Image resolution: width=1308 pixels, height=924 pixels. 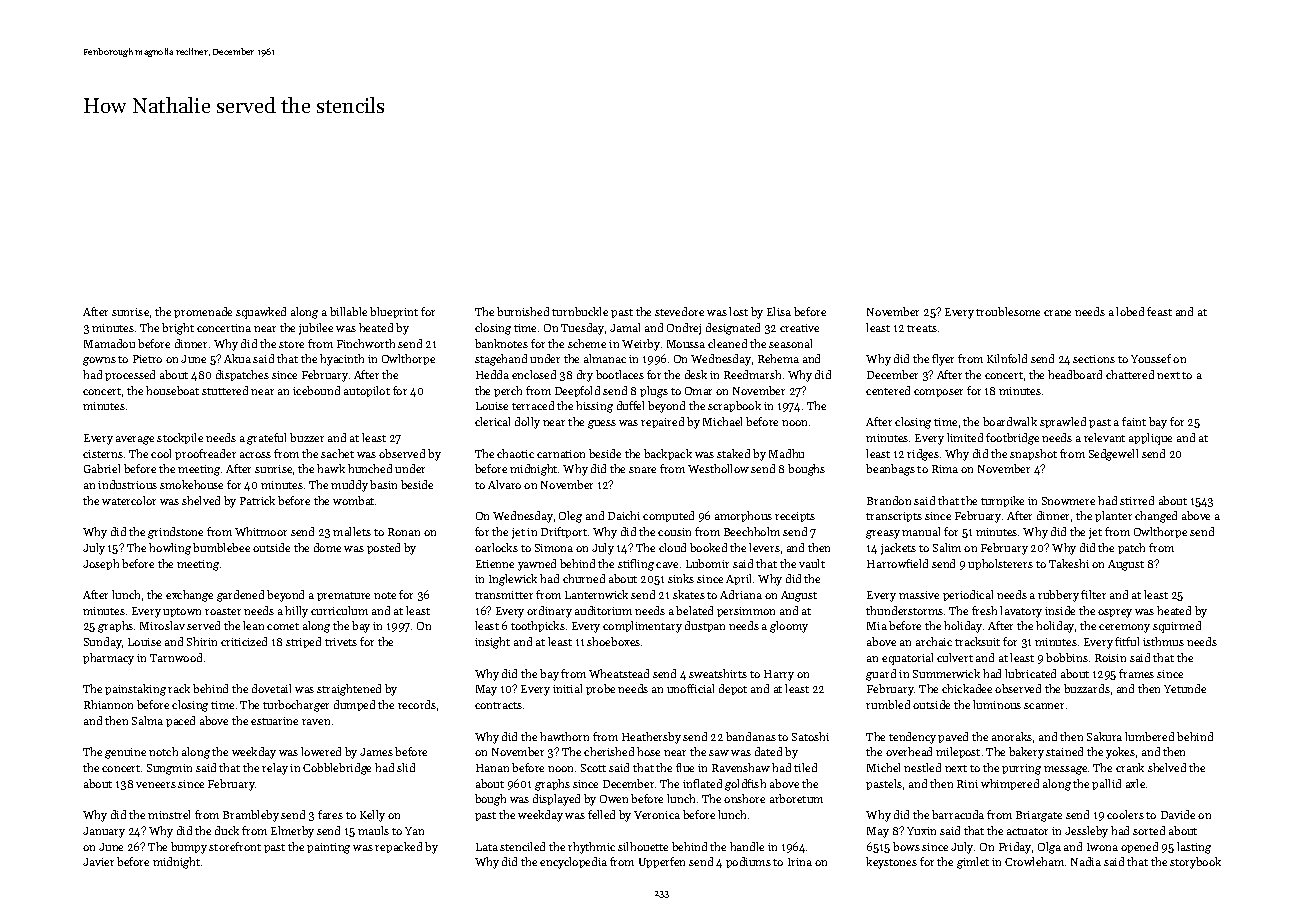 What do you see at coordinates (733, 453) in the page?
I see `staked` at bounding box center [733, 453].
